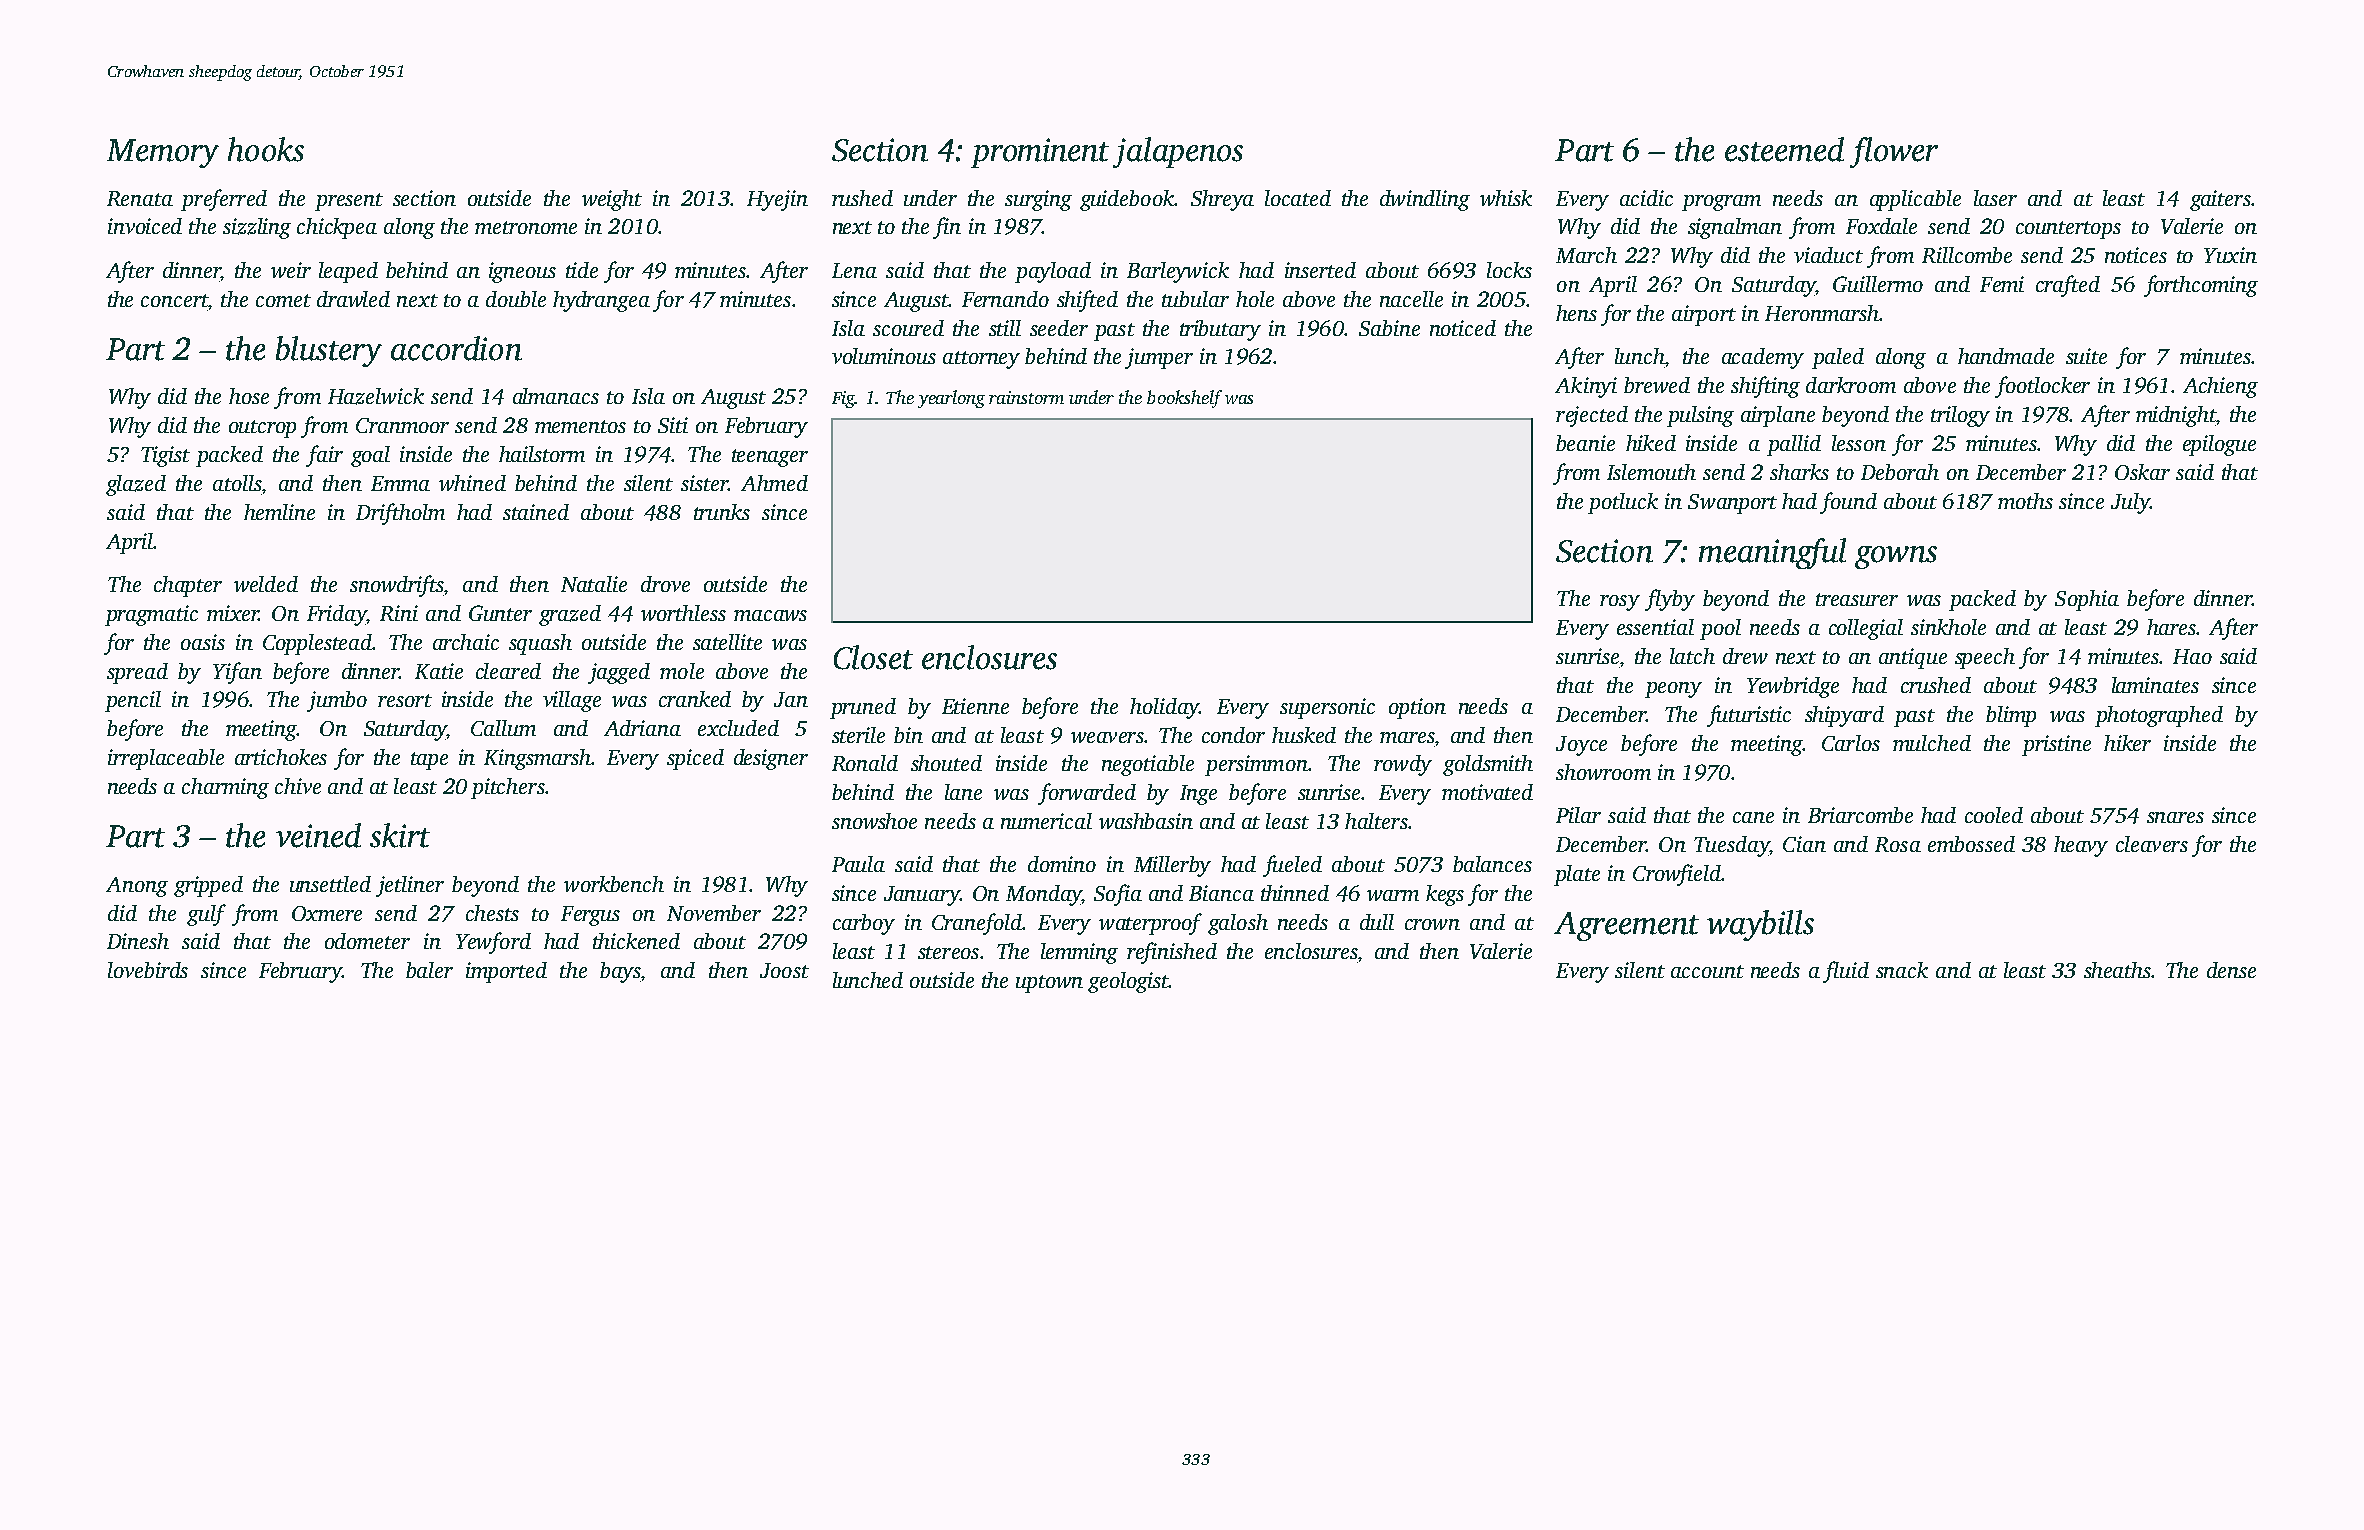  I want to click on rainstorm, so click(1026, 397).
